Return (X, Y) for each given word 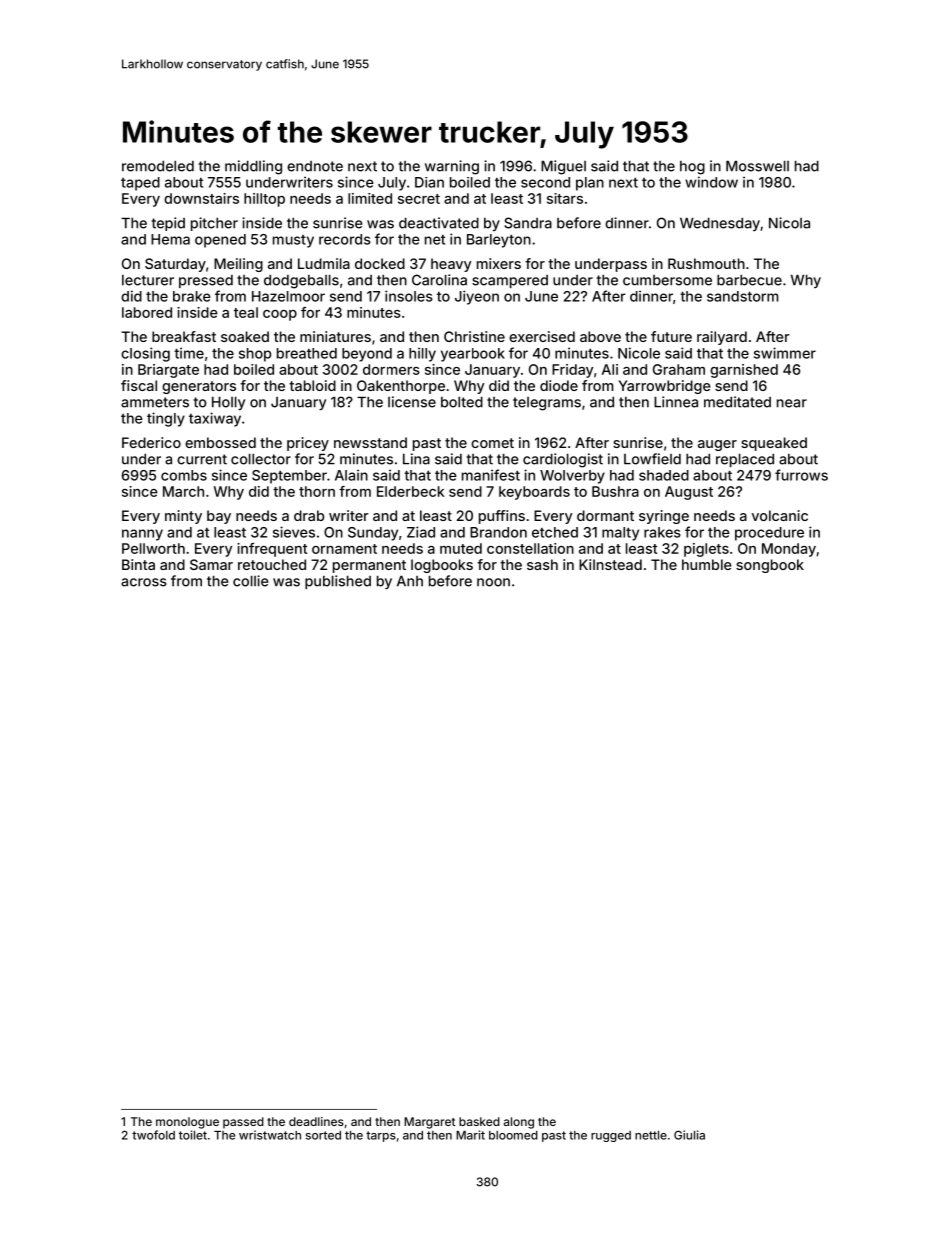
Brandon (498, 532)
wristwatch (270, 1135)
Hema (170, 239)
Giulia (689, 1135)
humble (707, 564)
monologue (187, 1123)
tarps (381, 1136)
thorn (317, 491)
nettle (651, 1135)
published (338, 582)
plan (590, 184)
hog (692, 168)
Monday (789, 550)
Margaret (429, 1123)
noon (493, 582)
